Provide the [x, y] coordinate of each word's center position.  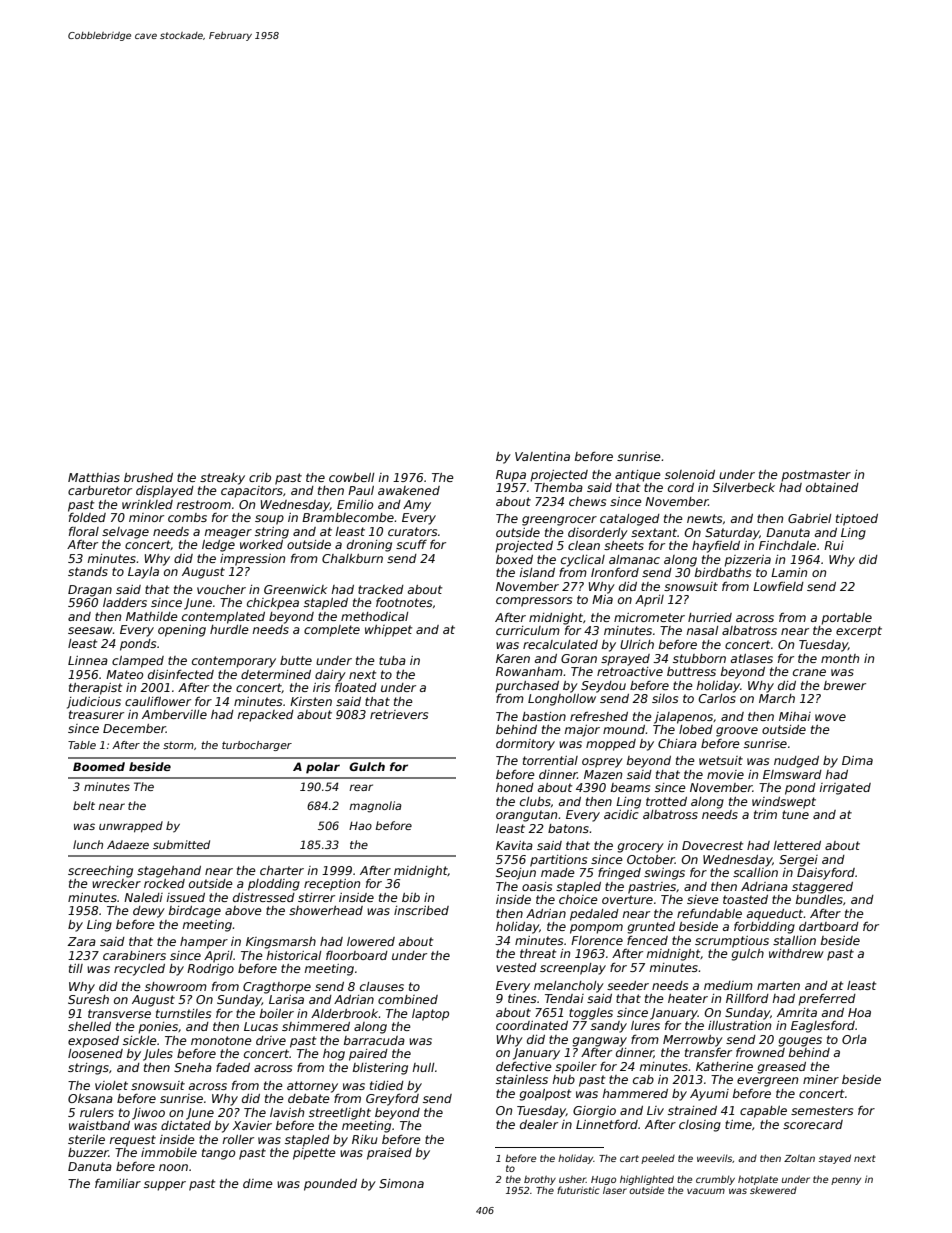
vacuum [706, 1191]
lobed [696, 729]
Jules [158, 1055]
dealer [539, 1124]
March [777, 698]
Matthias [94, 477]
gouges [800, 1042]
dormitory [525, 745]
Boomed [99, 766]
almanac [634, 559]
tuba [392, 660]
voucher [221, 589]
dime [258, 1183]
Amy [417, 506]
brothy [540, 1180]
